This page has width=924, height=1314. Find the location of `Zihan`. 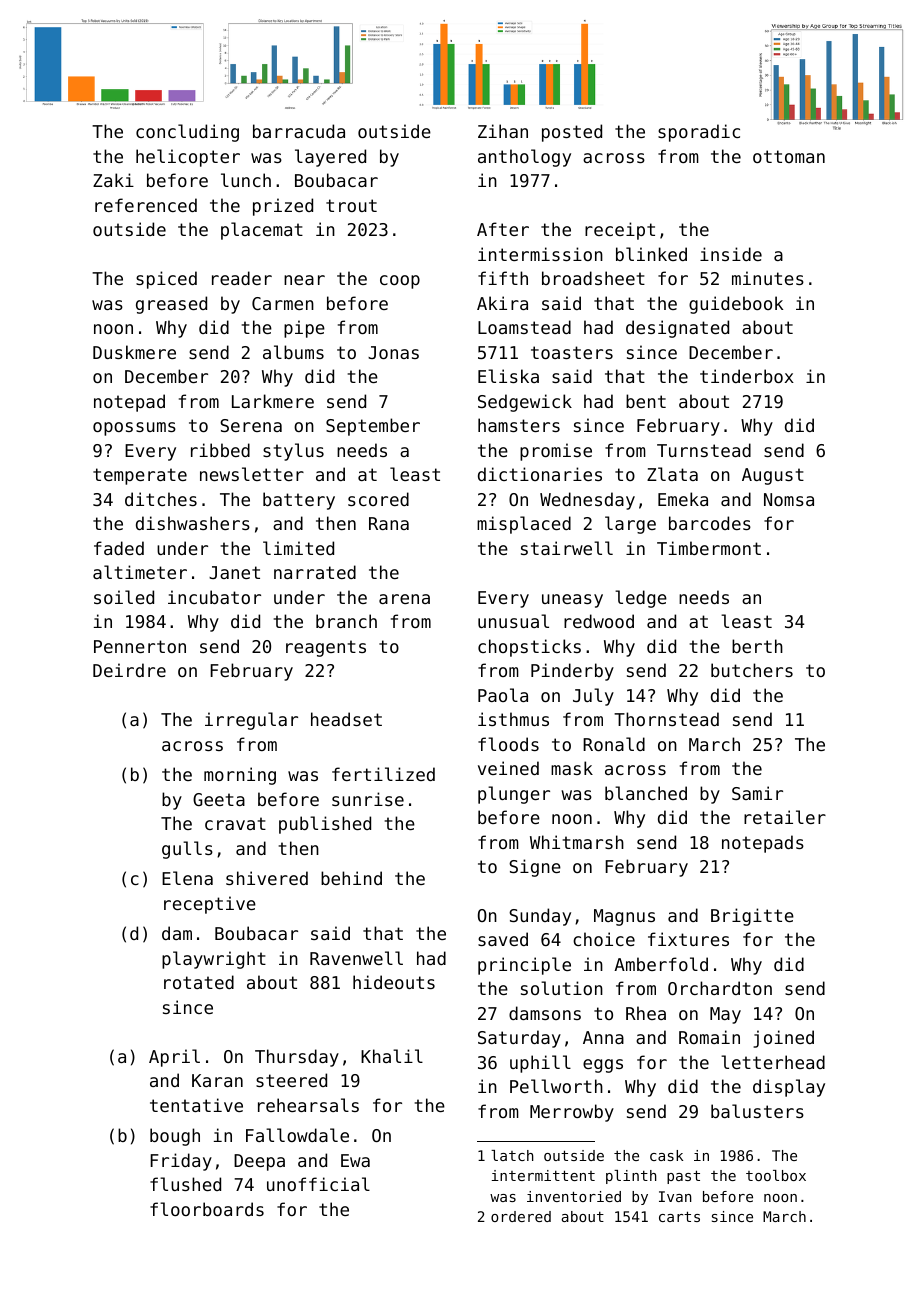

Zihan is located at coordinates (503, 131).
